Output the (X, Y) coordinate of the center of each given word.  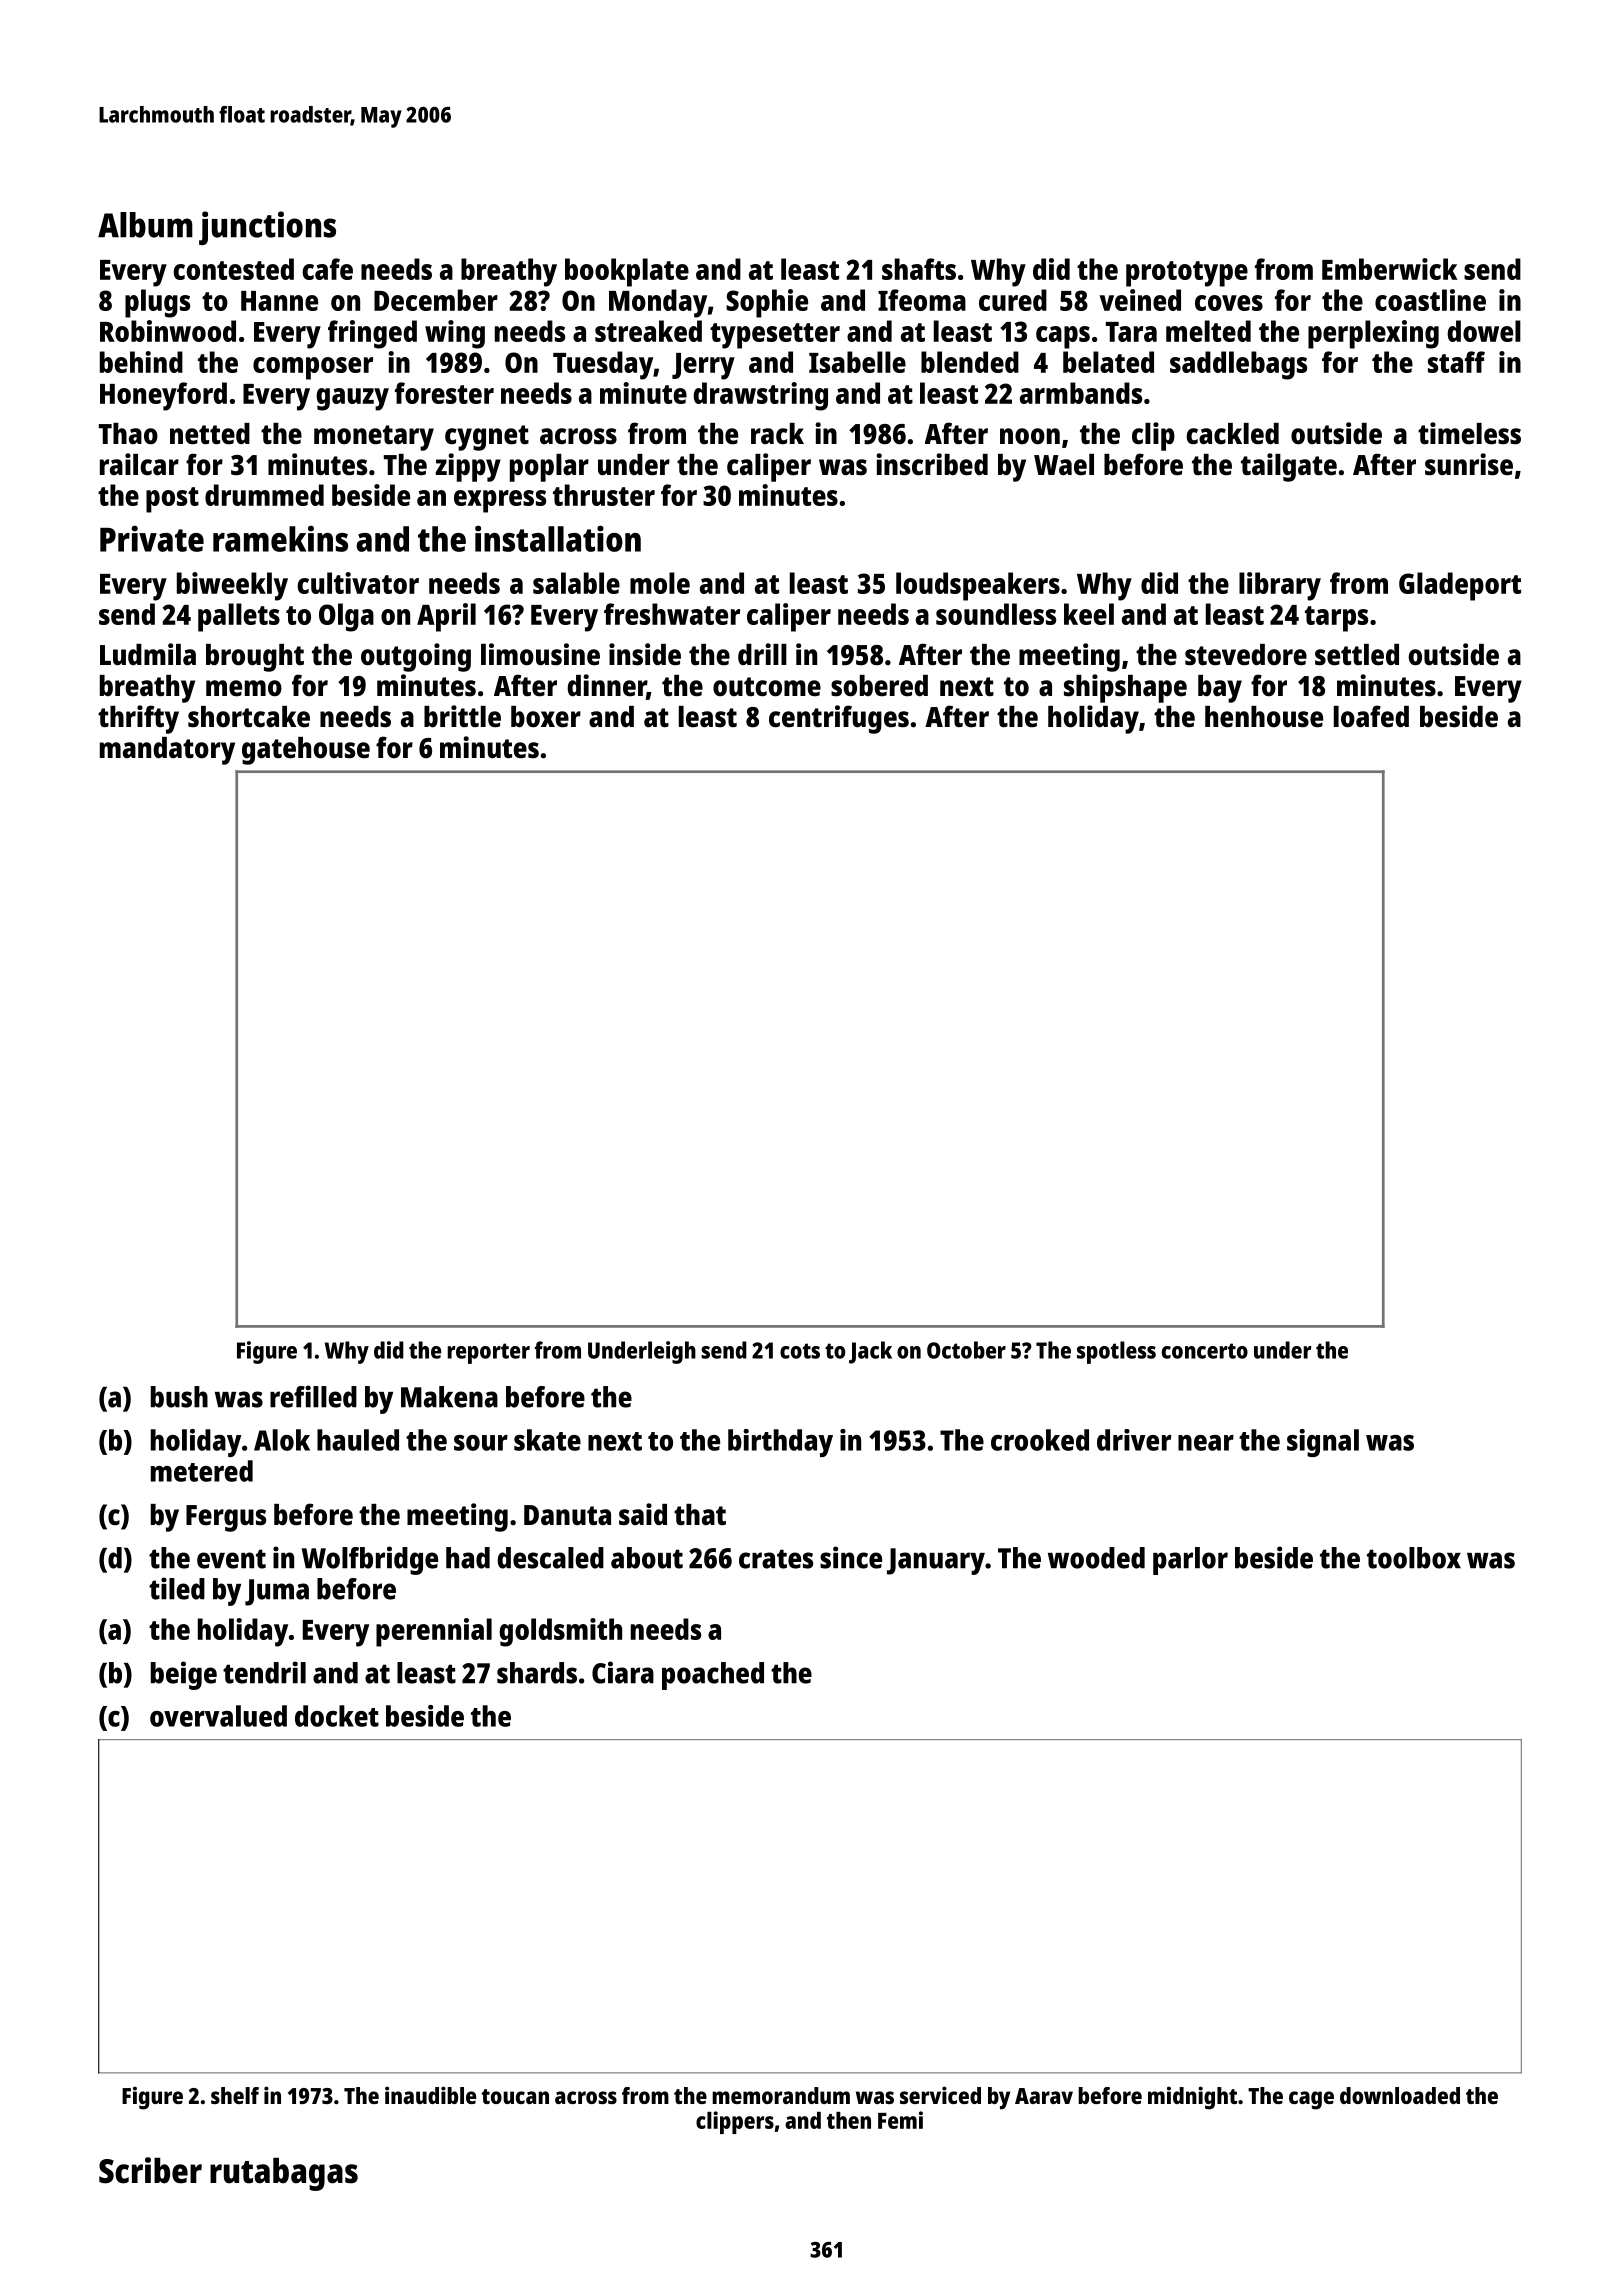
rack (777, 434)
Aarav (1044, 2096)
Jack (870, 1352)
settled (1357, 655)
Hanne (279, 301)
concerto (1205, 1351)
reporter (488, 1353)
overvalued (218, 1716)
